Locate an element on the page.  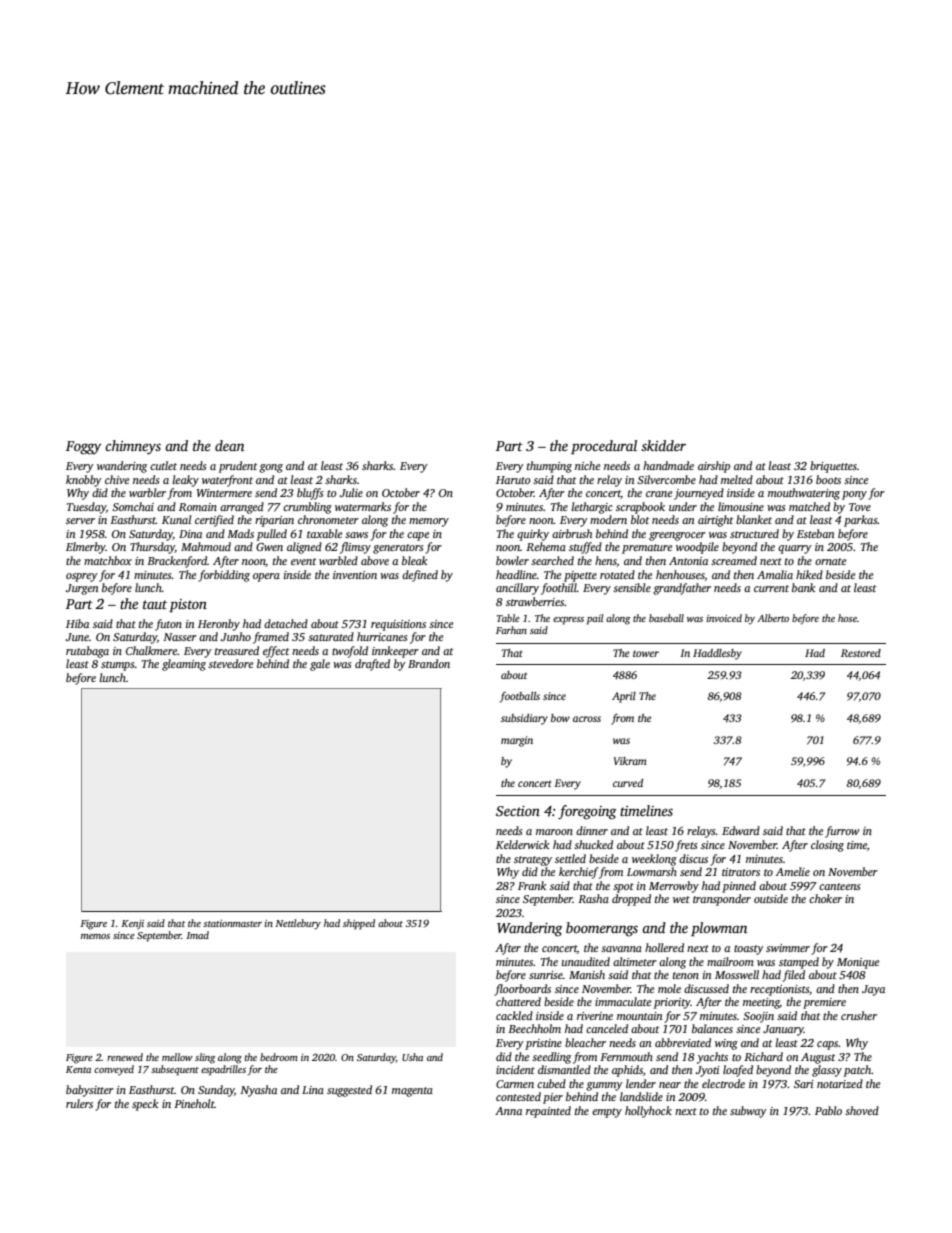
stationmaster is located at coordinates (232, 923).
